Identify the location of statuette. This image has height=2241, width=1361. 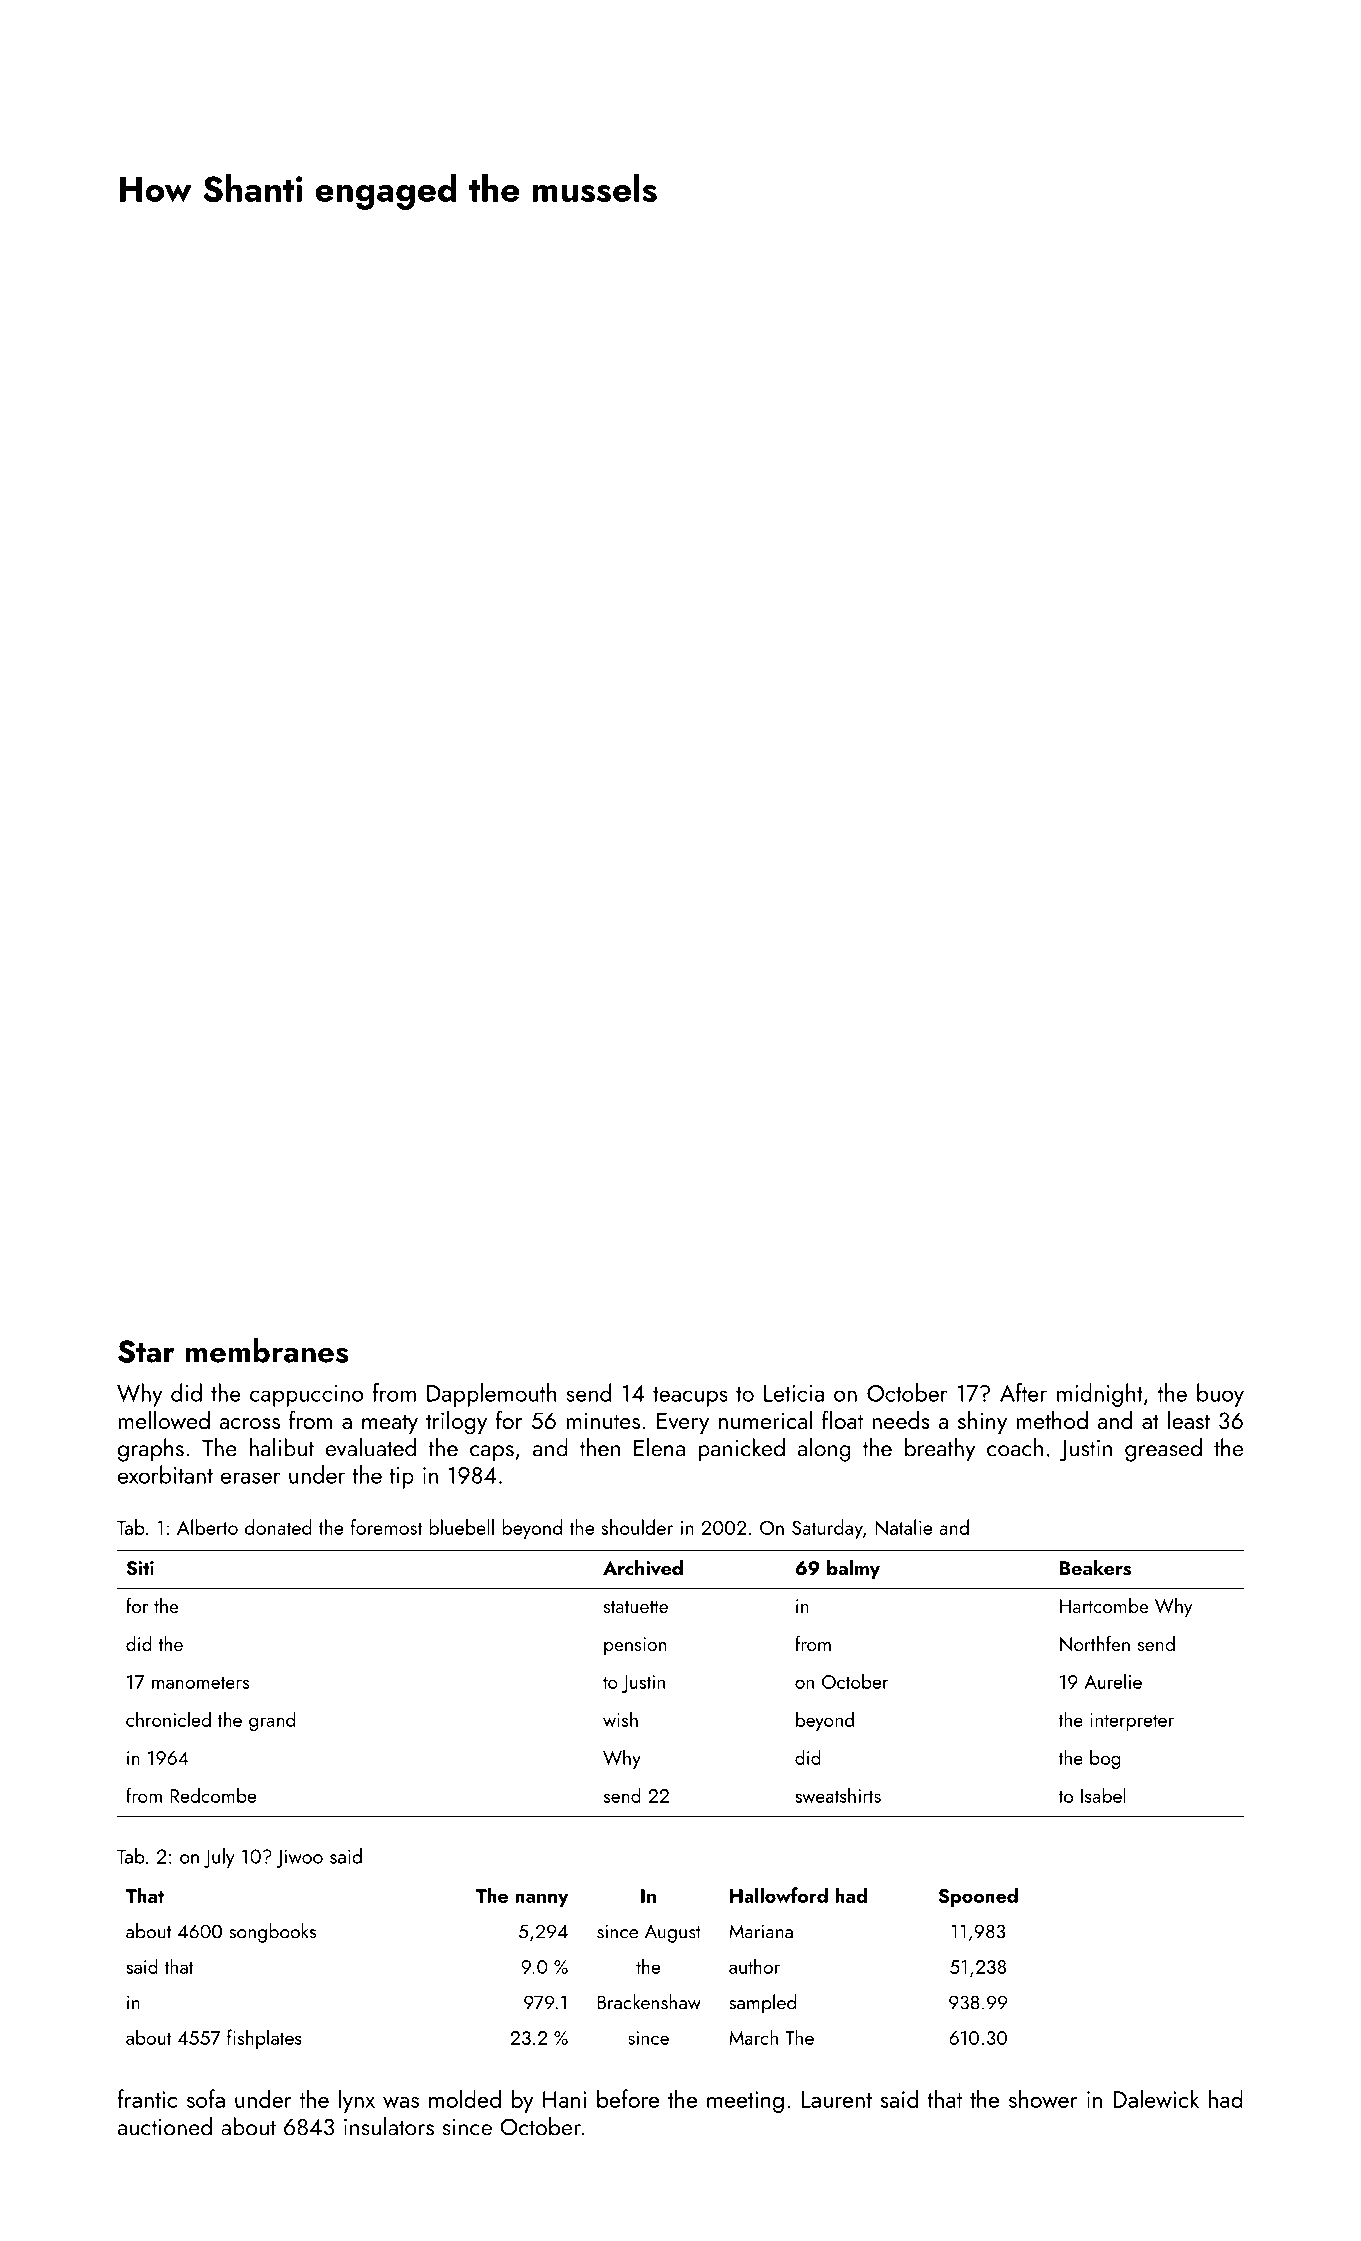
(636, 1607).
